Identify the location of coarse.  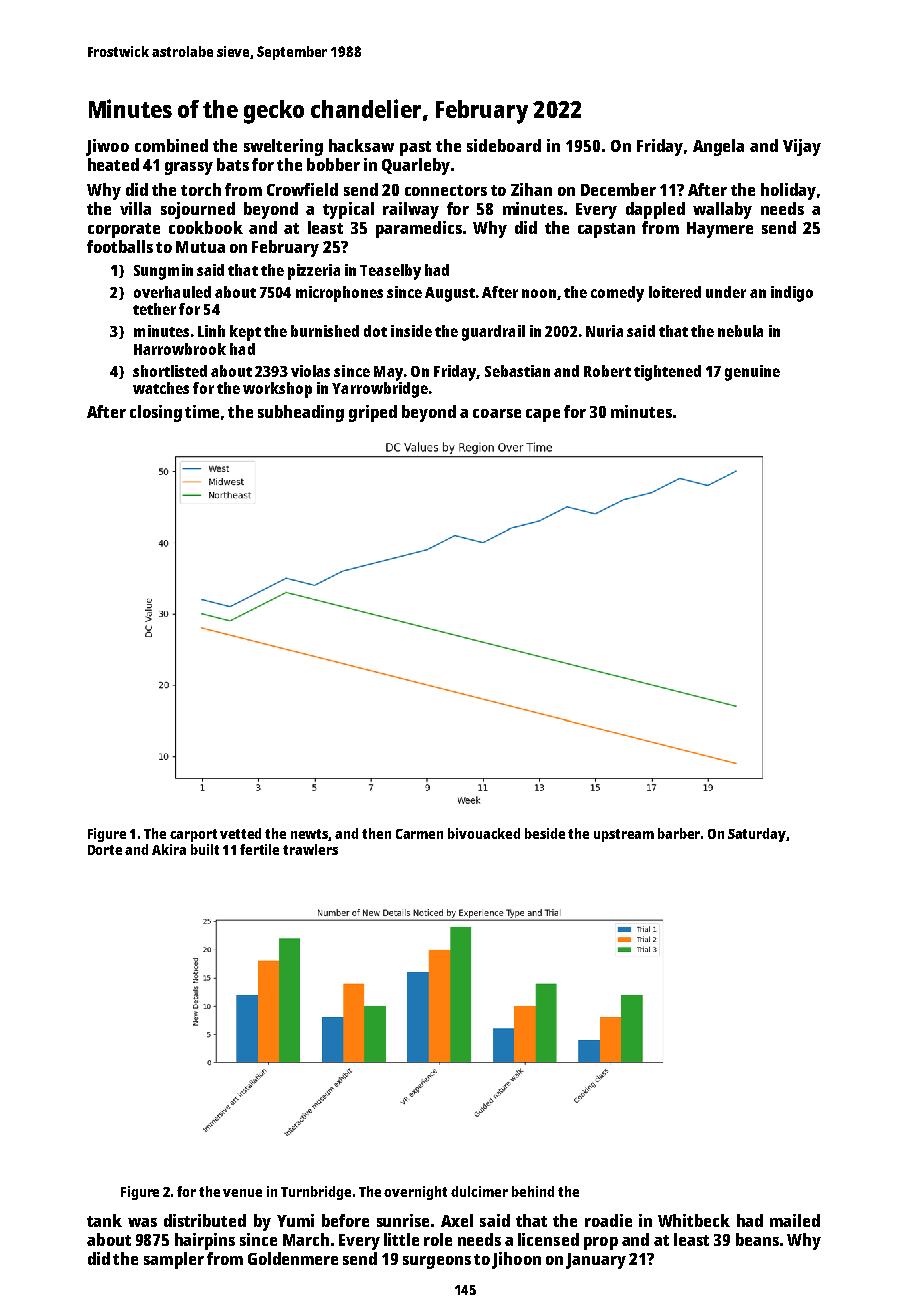
(497, 413).
